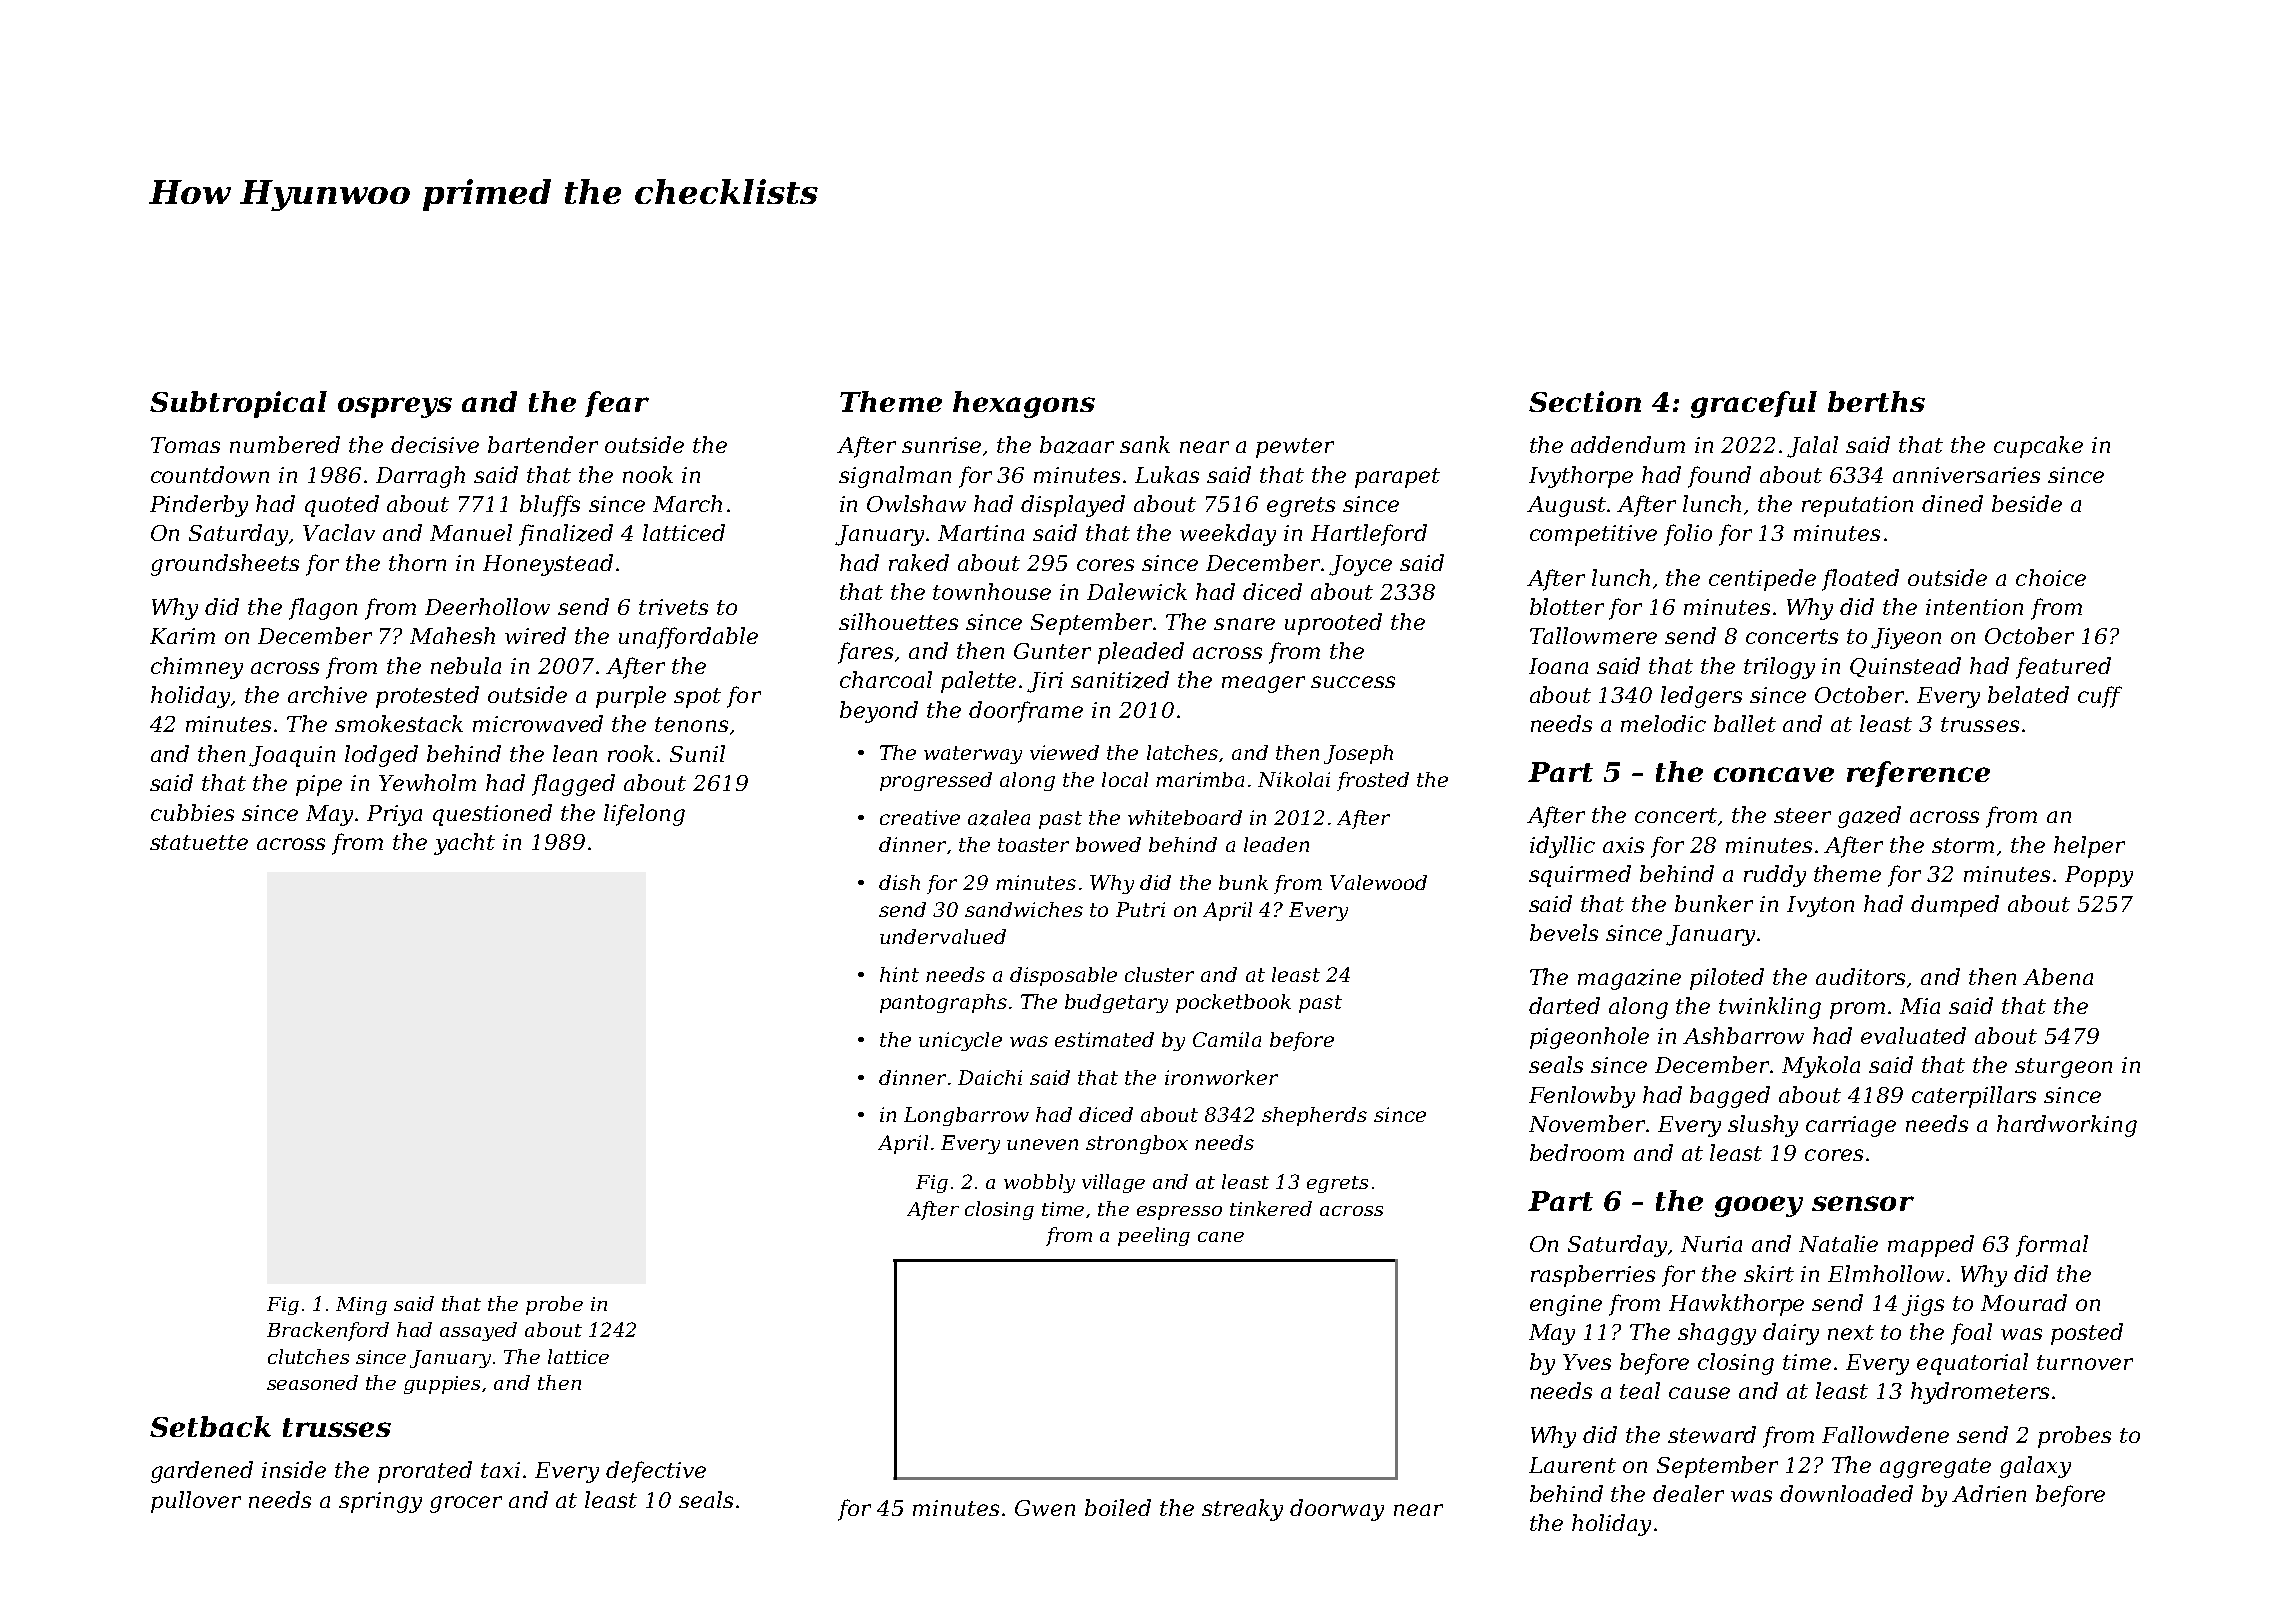 Image resolution: width=2292 pixels, height=1620 pixels. I want to click on Quinstead, so click(1905, 667).
